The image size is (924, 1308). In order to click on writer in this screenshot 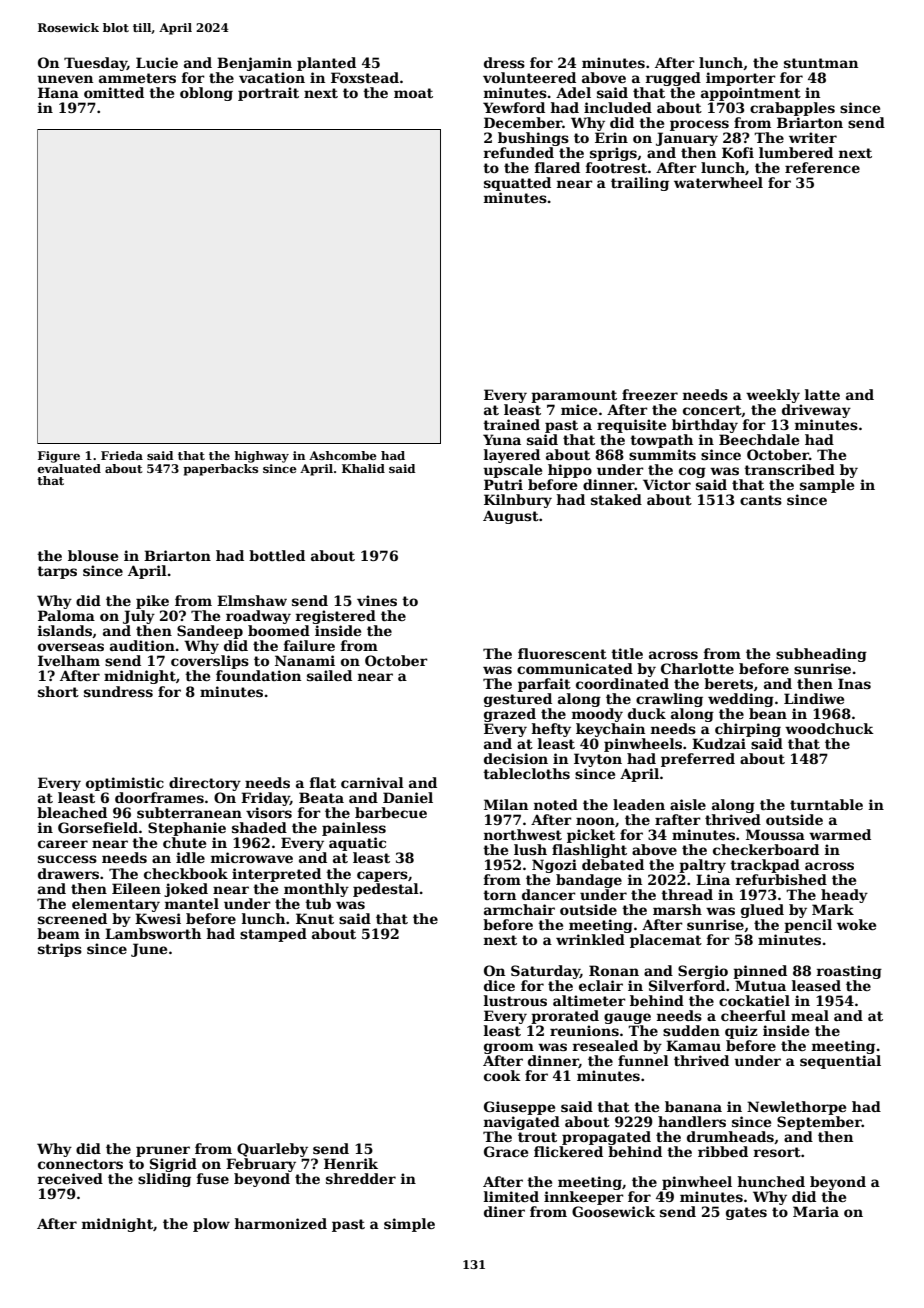, I will do `click(813, 137)`.
